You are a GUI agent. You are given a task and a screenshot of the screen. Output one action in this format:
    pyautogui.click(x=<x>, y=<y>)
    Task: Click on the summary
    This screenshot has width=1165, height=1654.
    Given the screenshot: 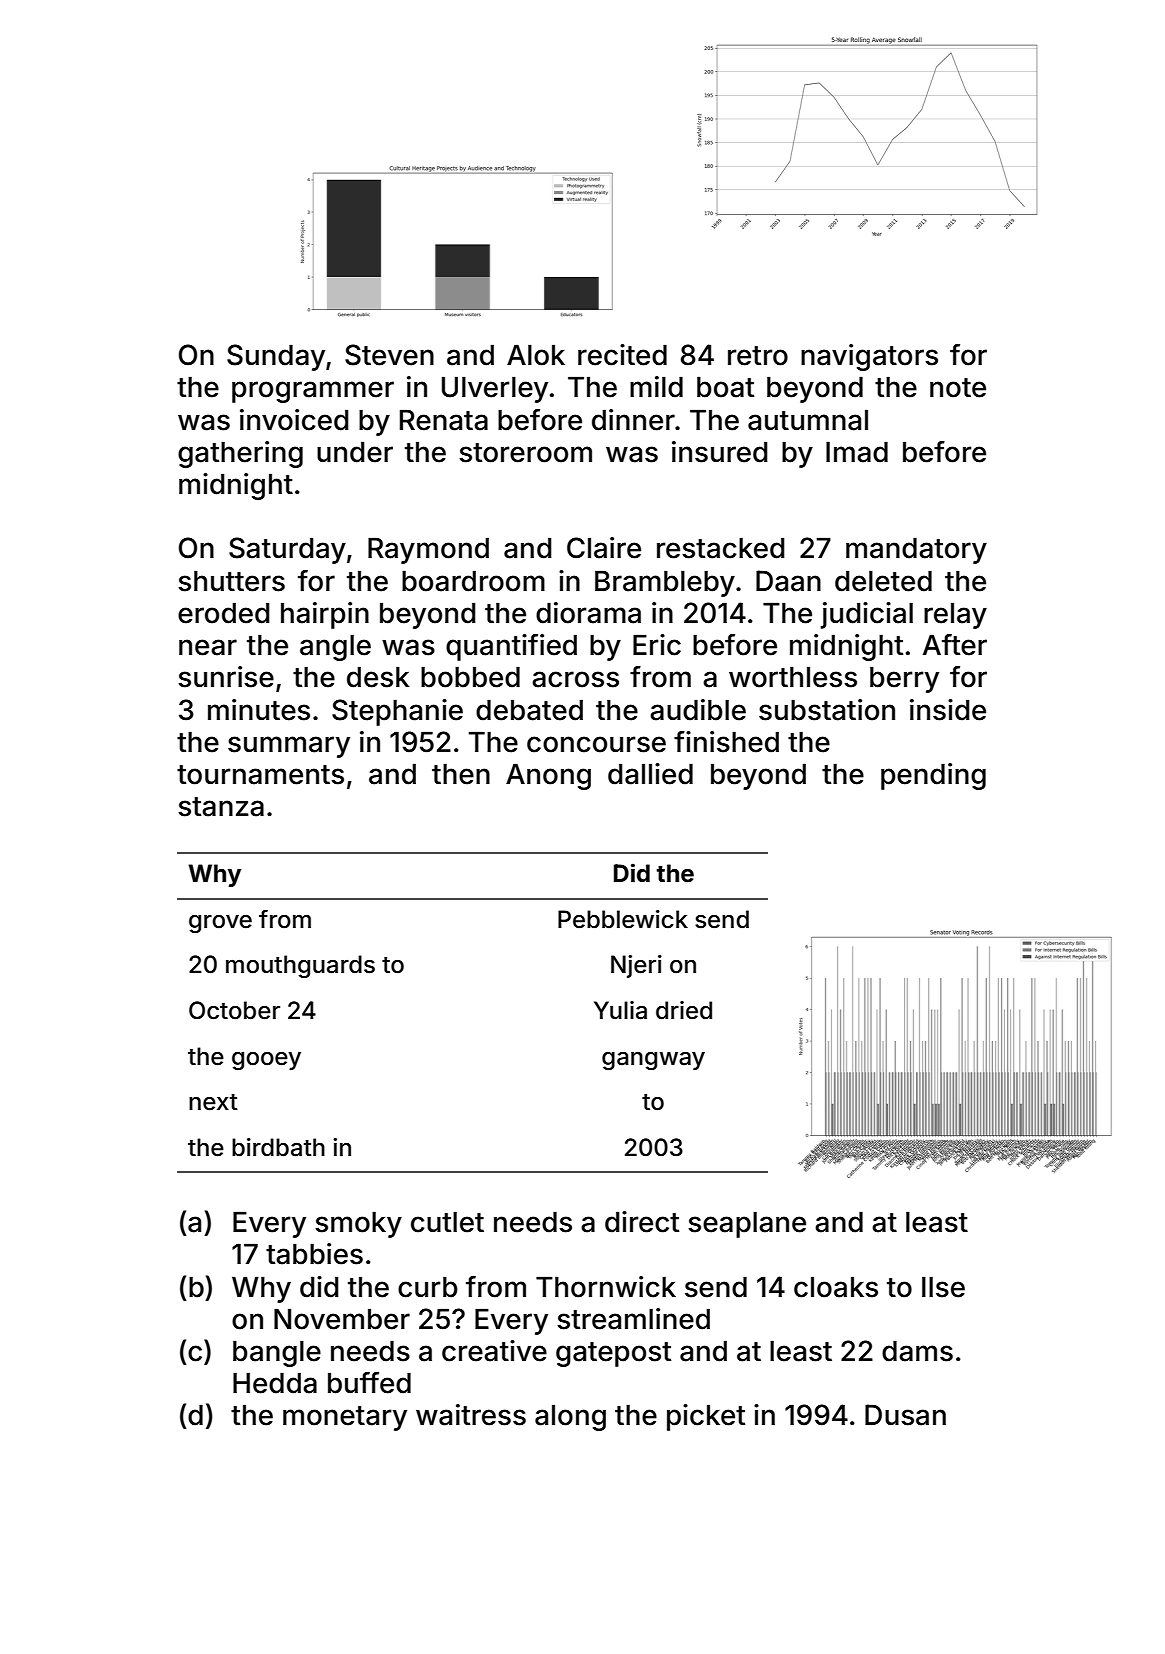 What is the action you would take?
    pyautogui.click(x=289, y=747)
